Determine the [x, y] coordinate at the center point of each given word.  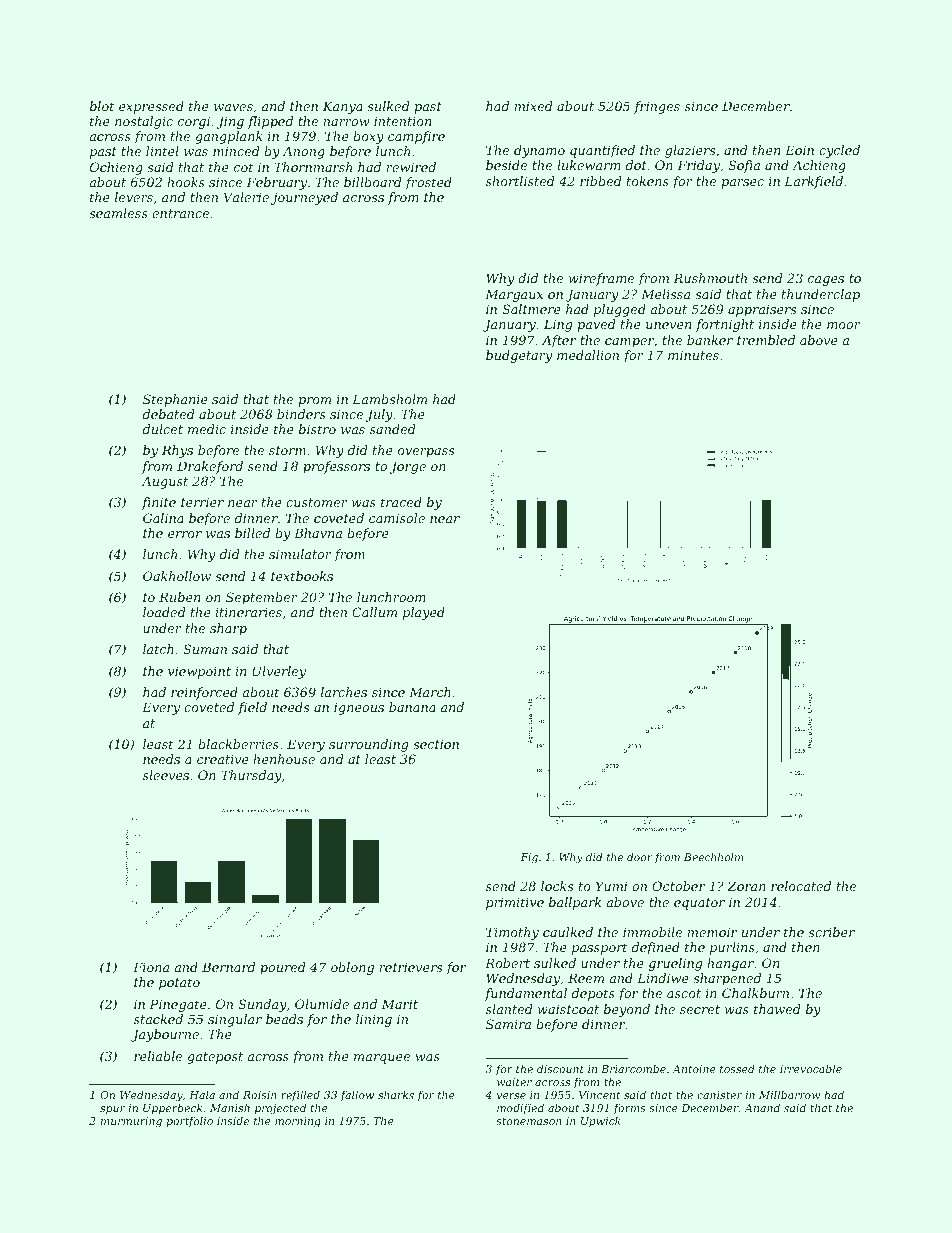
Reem [586, 978]
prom [314, 402]
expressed [151, 107]
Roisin [260, 1095]
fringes [657, 107]
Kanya [343, 107]
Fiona [151, 967]
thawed [777, 1009]
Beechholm [713, 857]
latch [158, 649]
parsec [742, 184]
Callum [374, 612]
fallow [357, 1095]
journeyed [304, 198]
